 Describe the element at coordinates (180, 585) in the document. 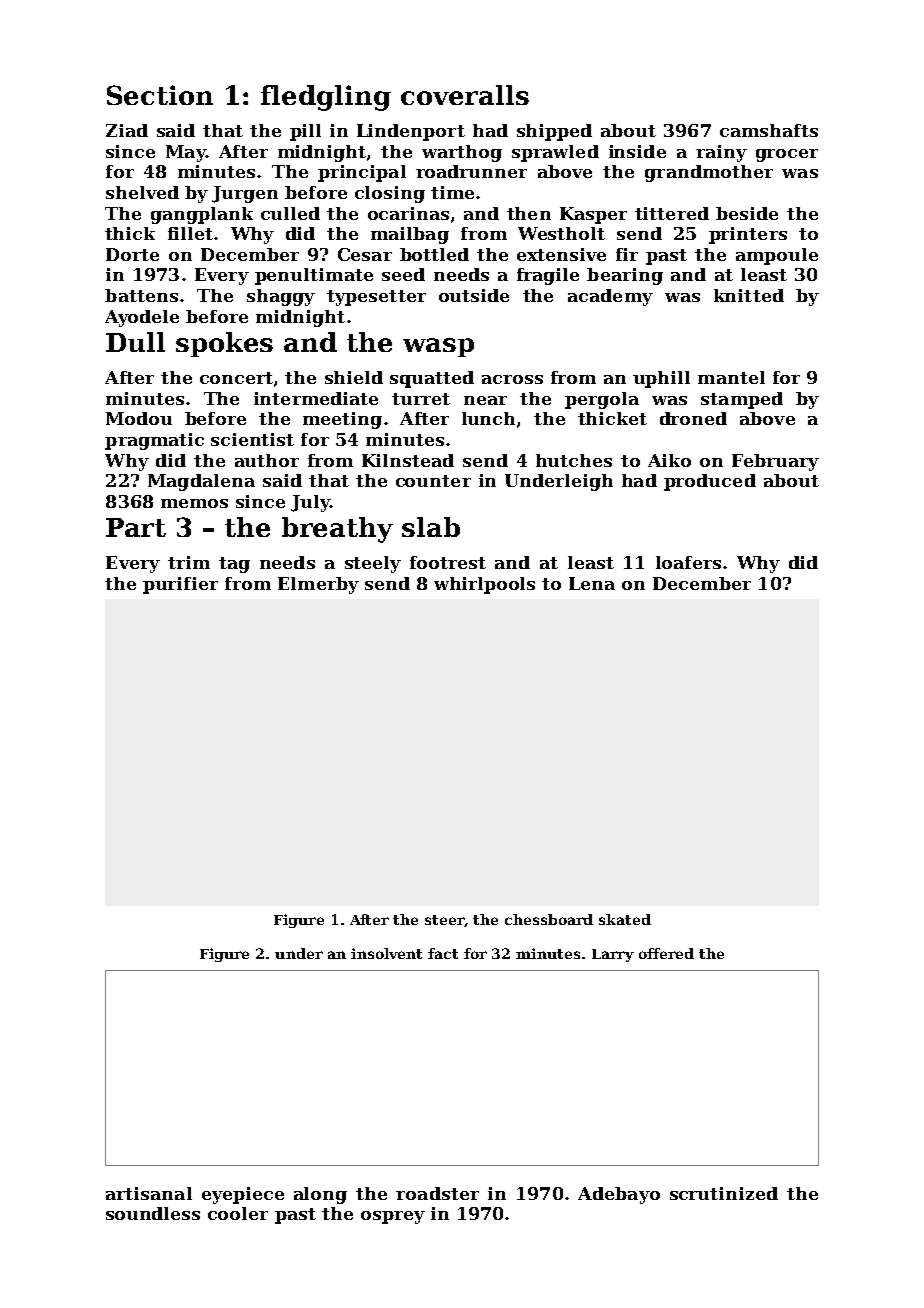

I see `purifier` at that location.
